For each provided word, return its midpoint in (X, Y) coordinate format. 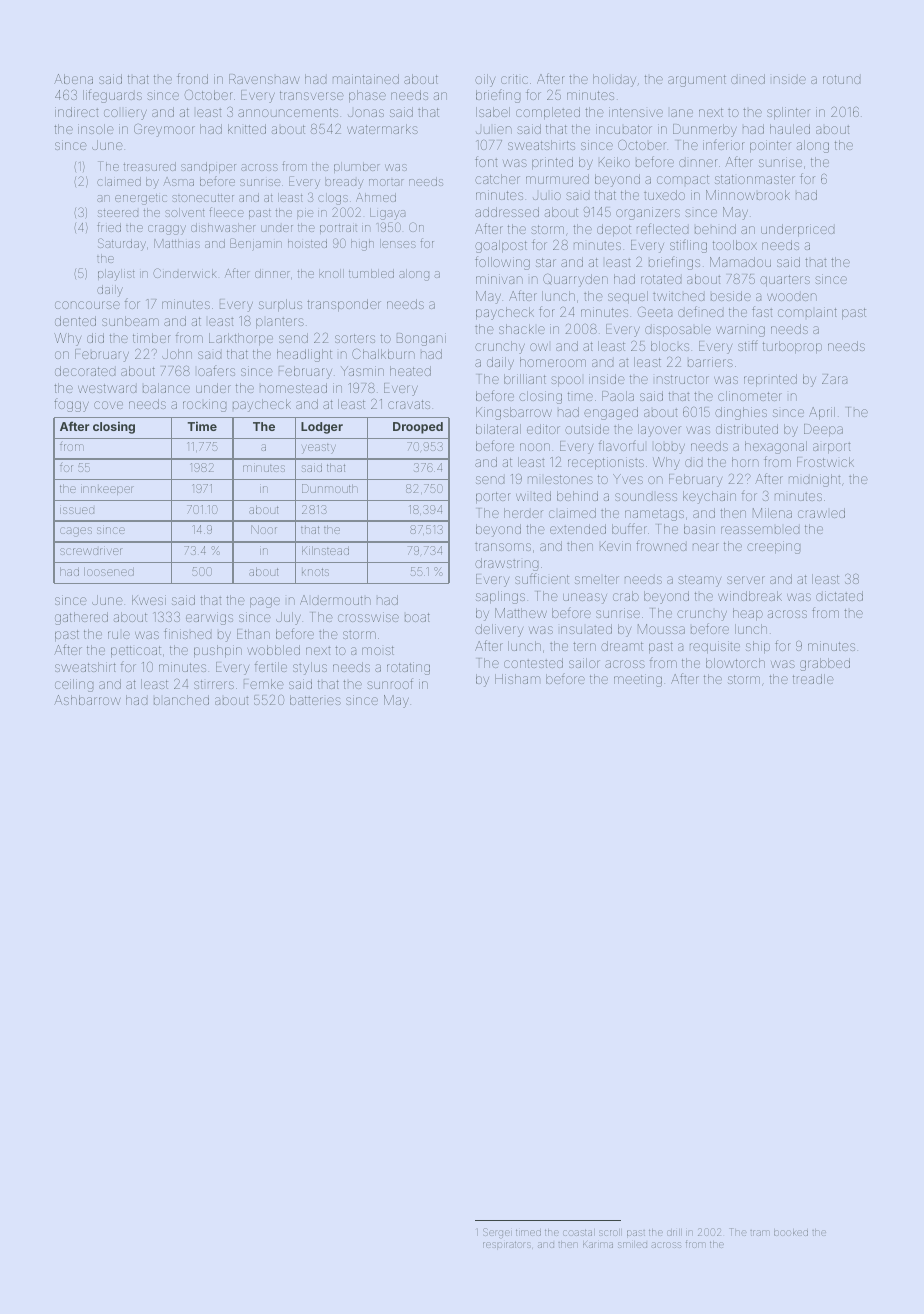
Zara (834, 379)
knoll (331, 273)
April (822, 413)
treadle (813, 679)
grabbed (825, 664)
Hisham (517, 679)
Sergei (497, 1233)
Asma (178, 181)
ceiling (74, 685)
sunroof (390, 683)
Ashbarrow (87, 700)
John (177, 354)
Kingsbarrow (514, 413)
